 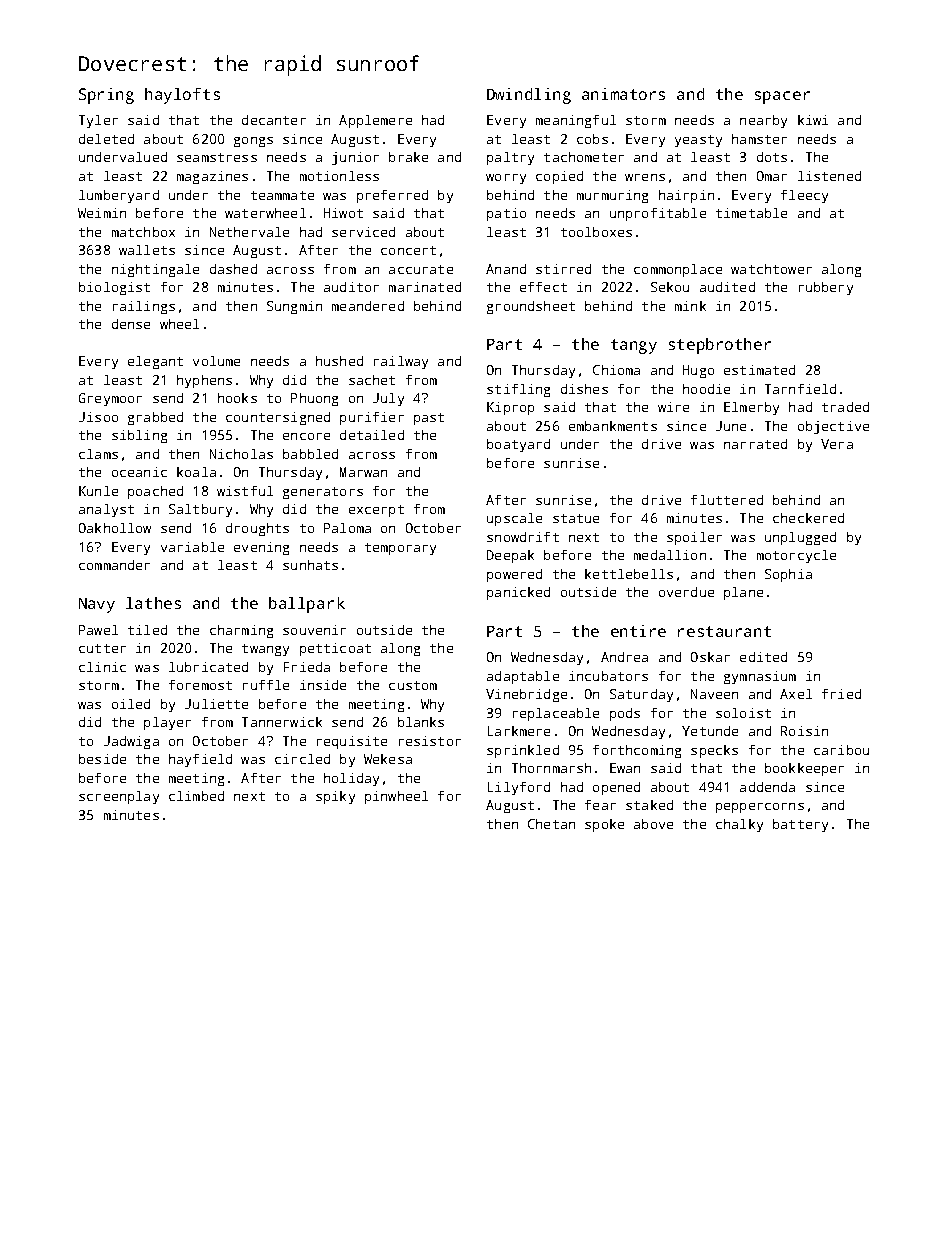 What do you see at coordinates (196, 796) in the image?
I see `climbed` at bounding box center [196, 796].
